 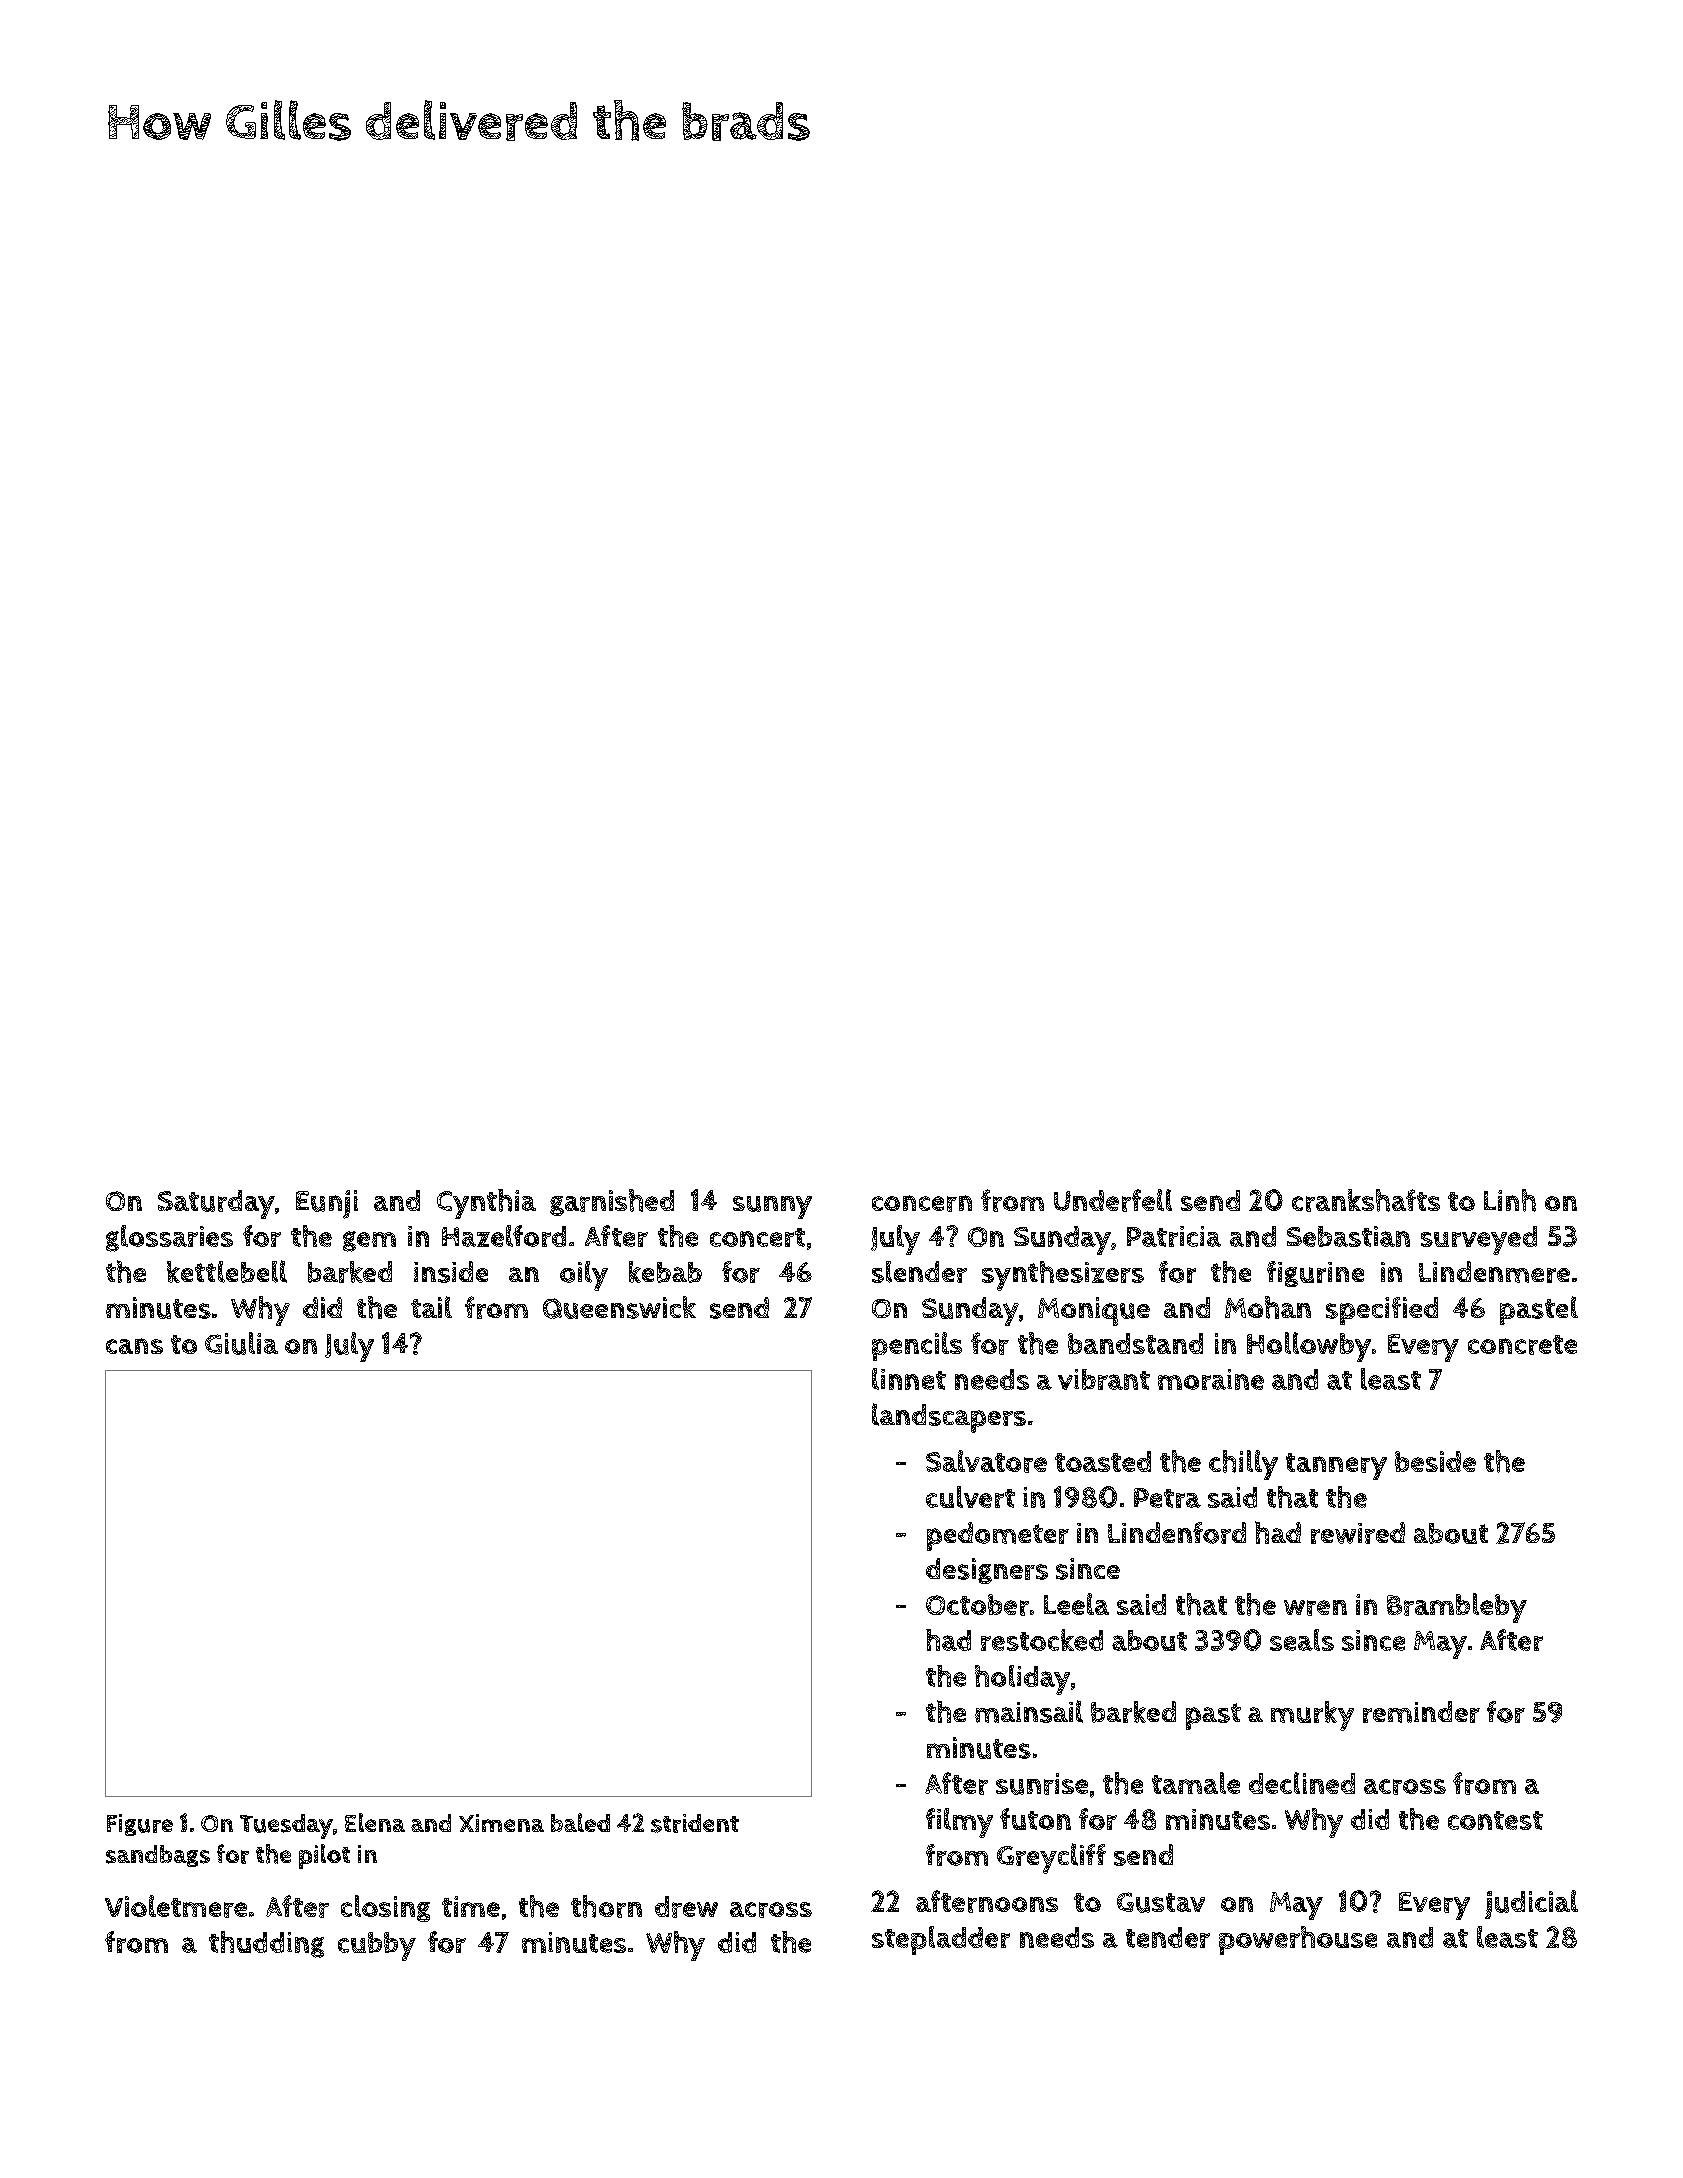 I want to click on culvert, so click(x=970, y=1497).
